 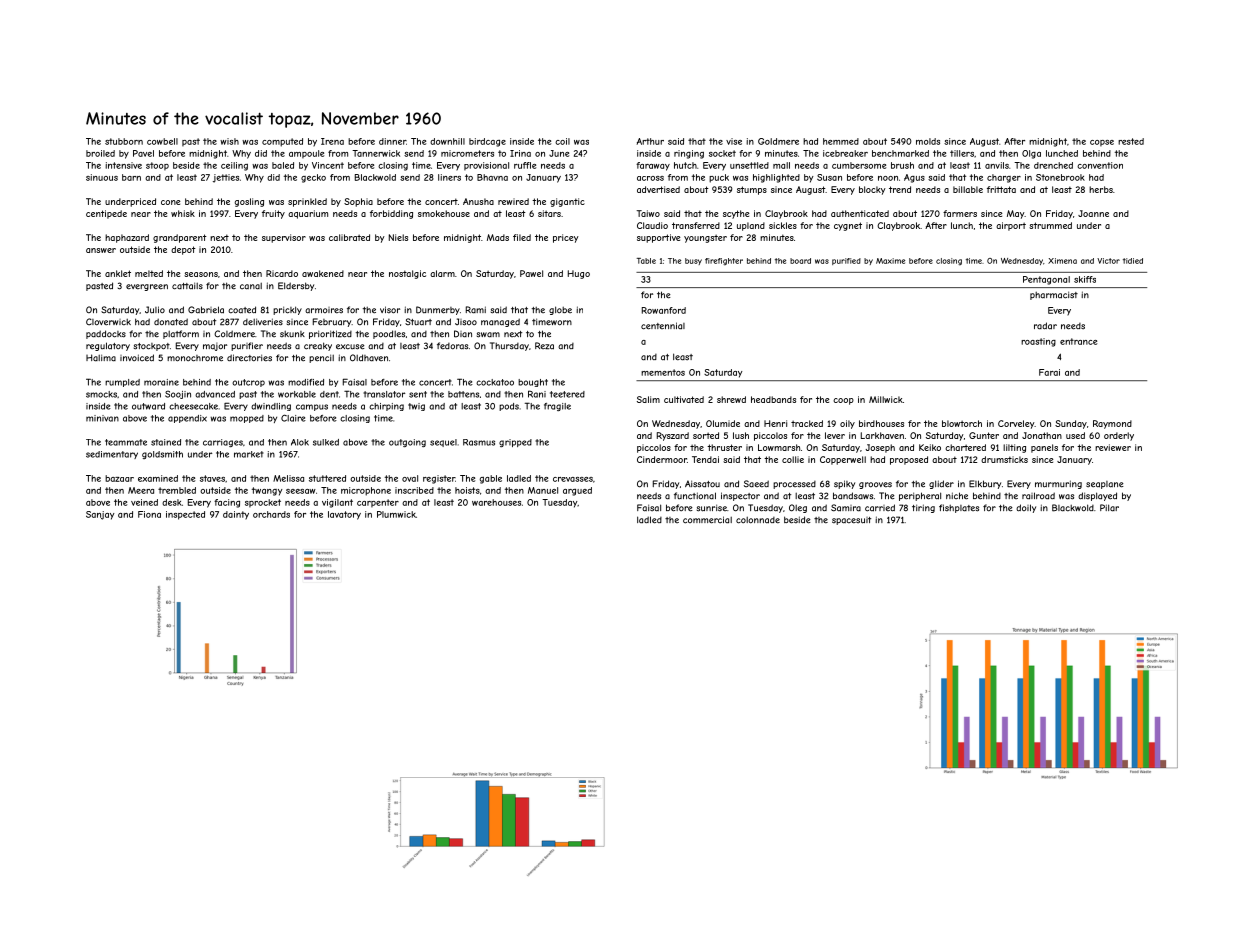 I want to click on rested, so click(x=1131, y=141).
